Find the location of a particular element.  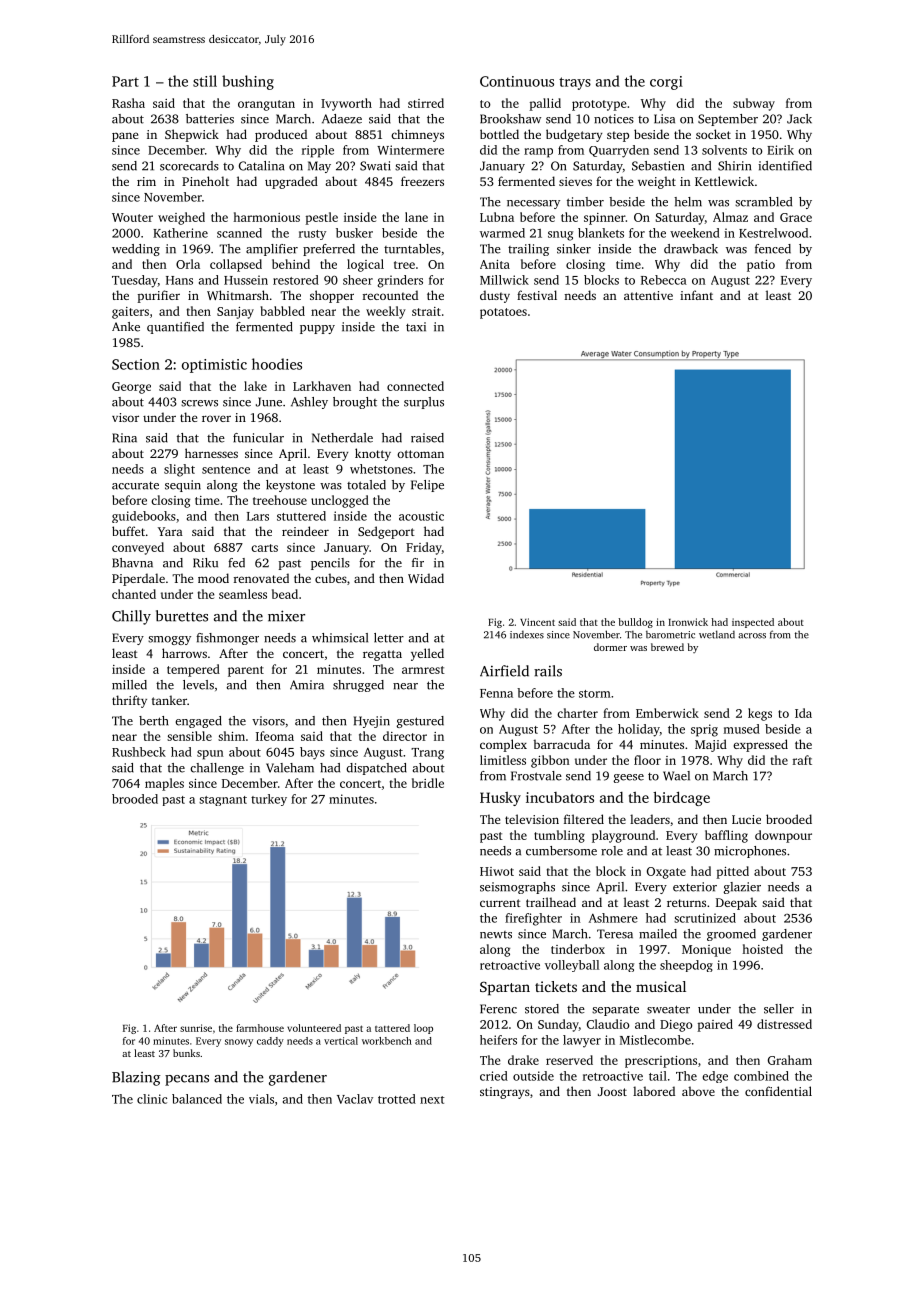

yelled is located at coordinates (427, 654).
